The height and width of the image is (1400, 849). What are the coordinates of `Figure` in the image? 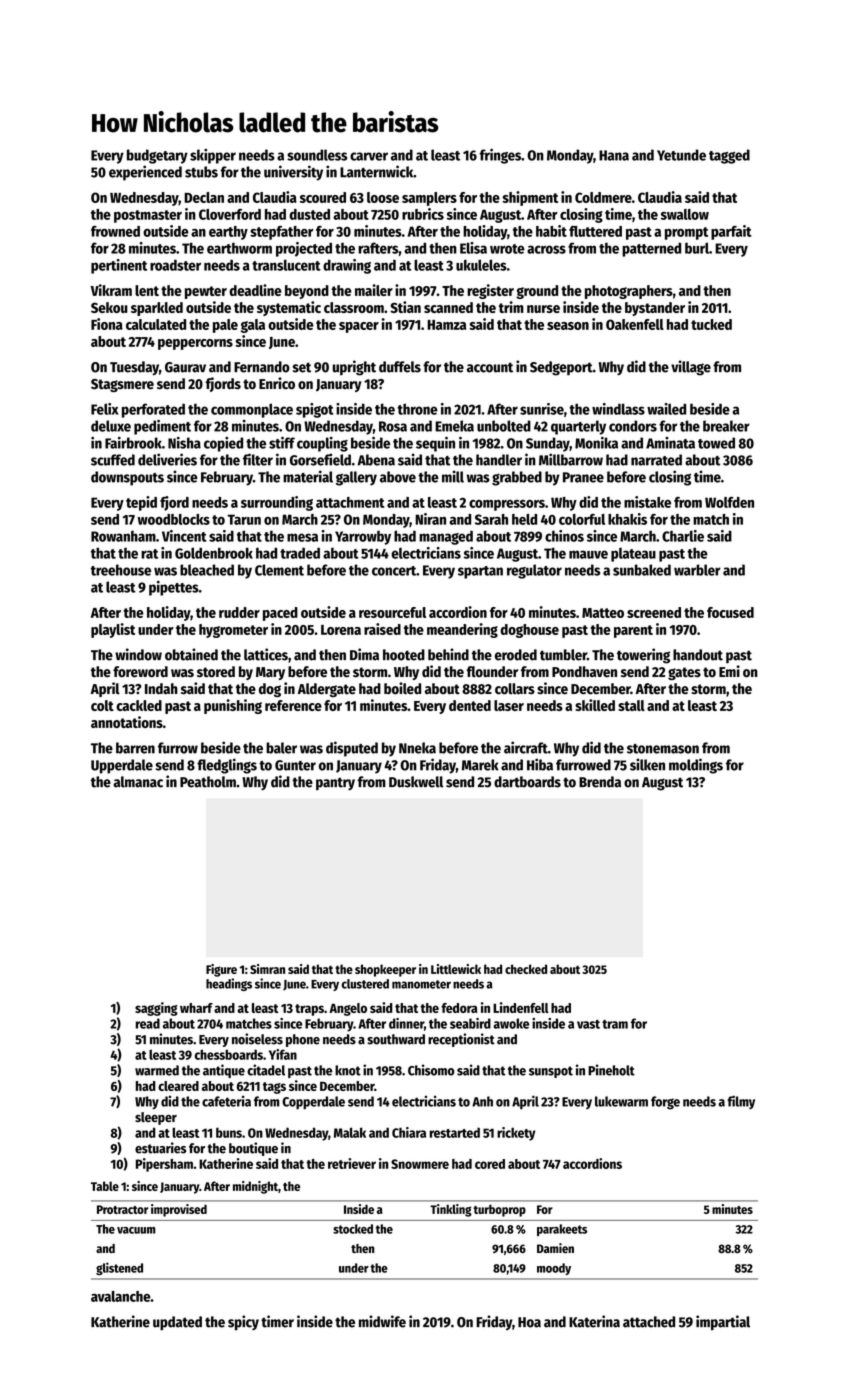 It's located at (221, 970).
